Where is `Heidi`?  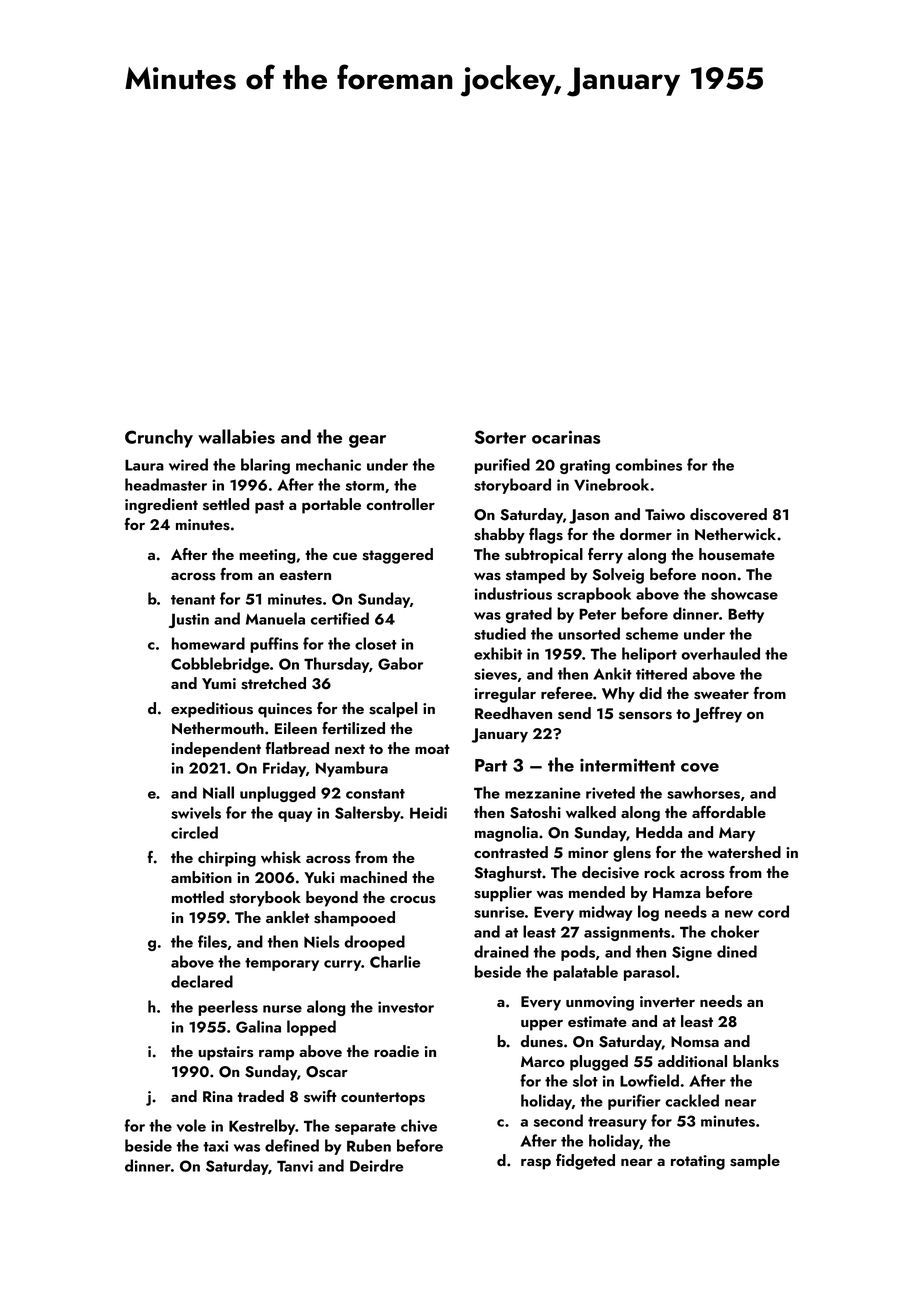 Heidi is located at coordinates (428, 812).
